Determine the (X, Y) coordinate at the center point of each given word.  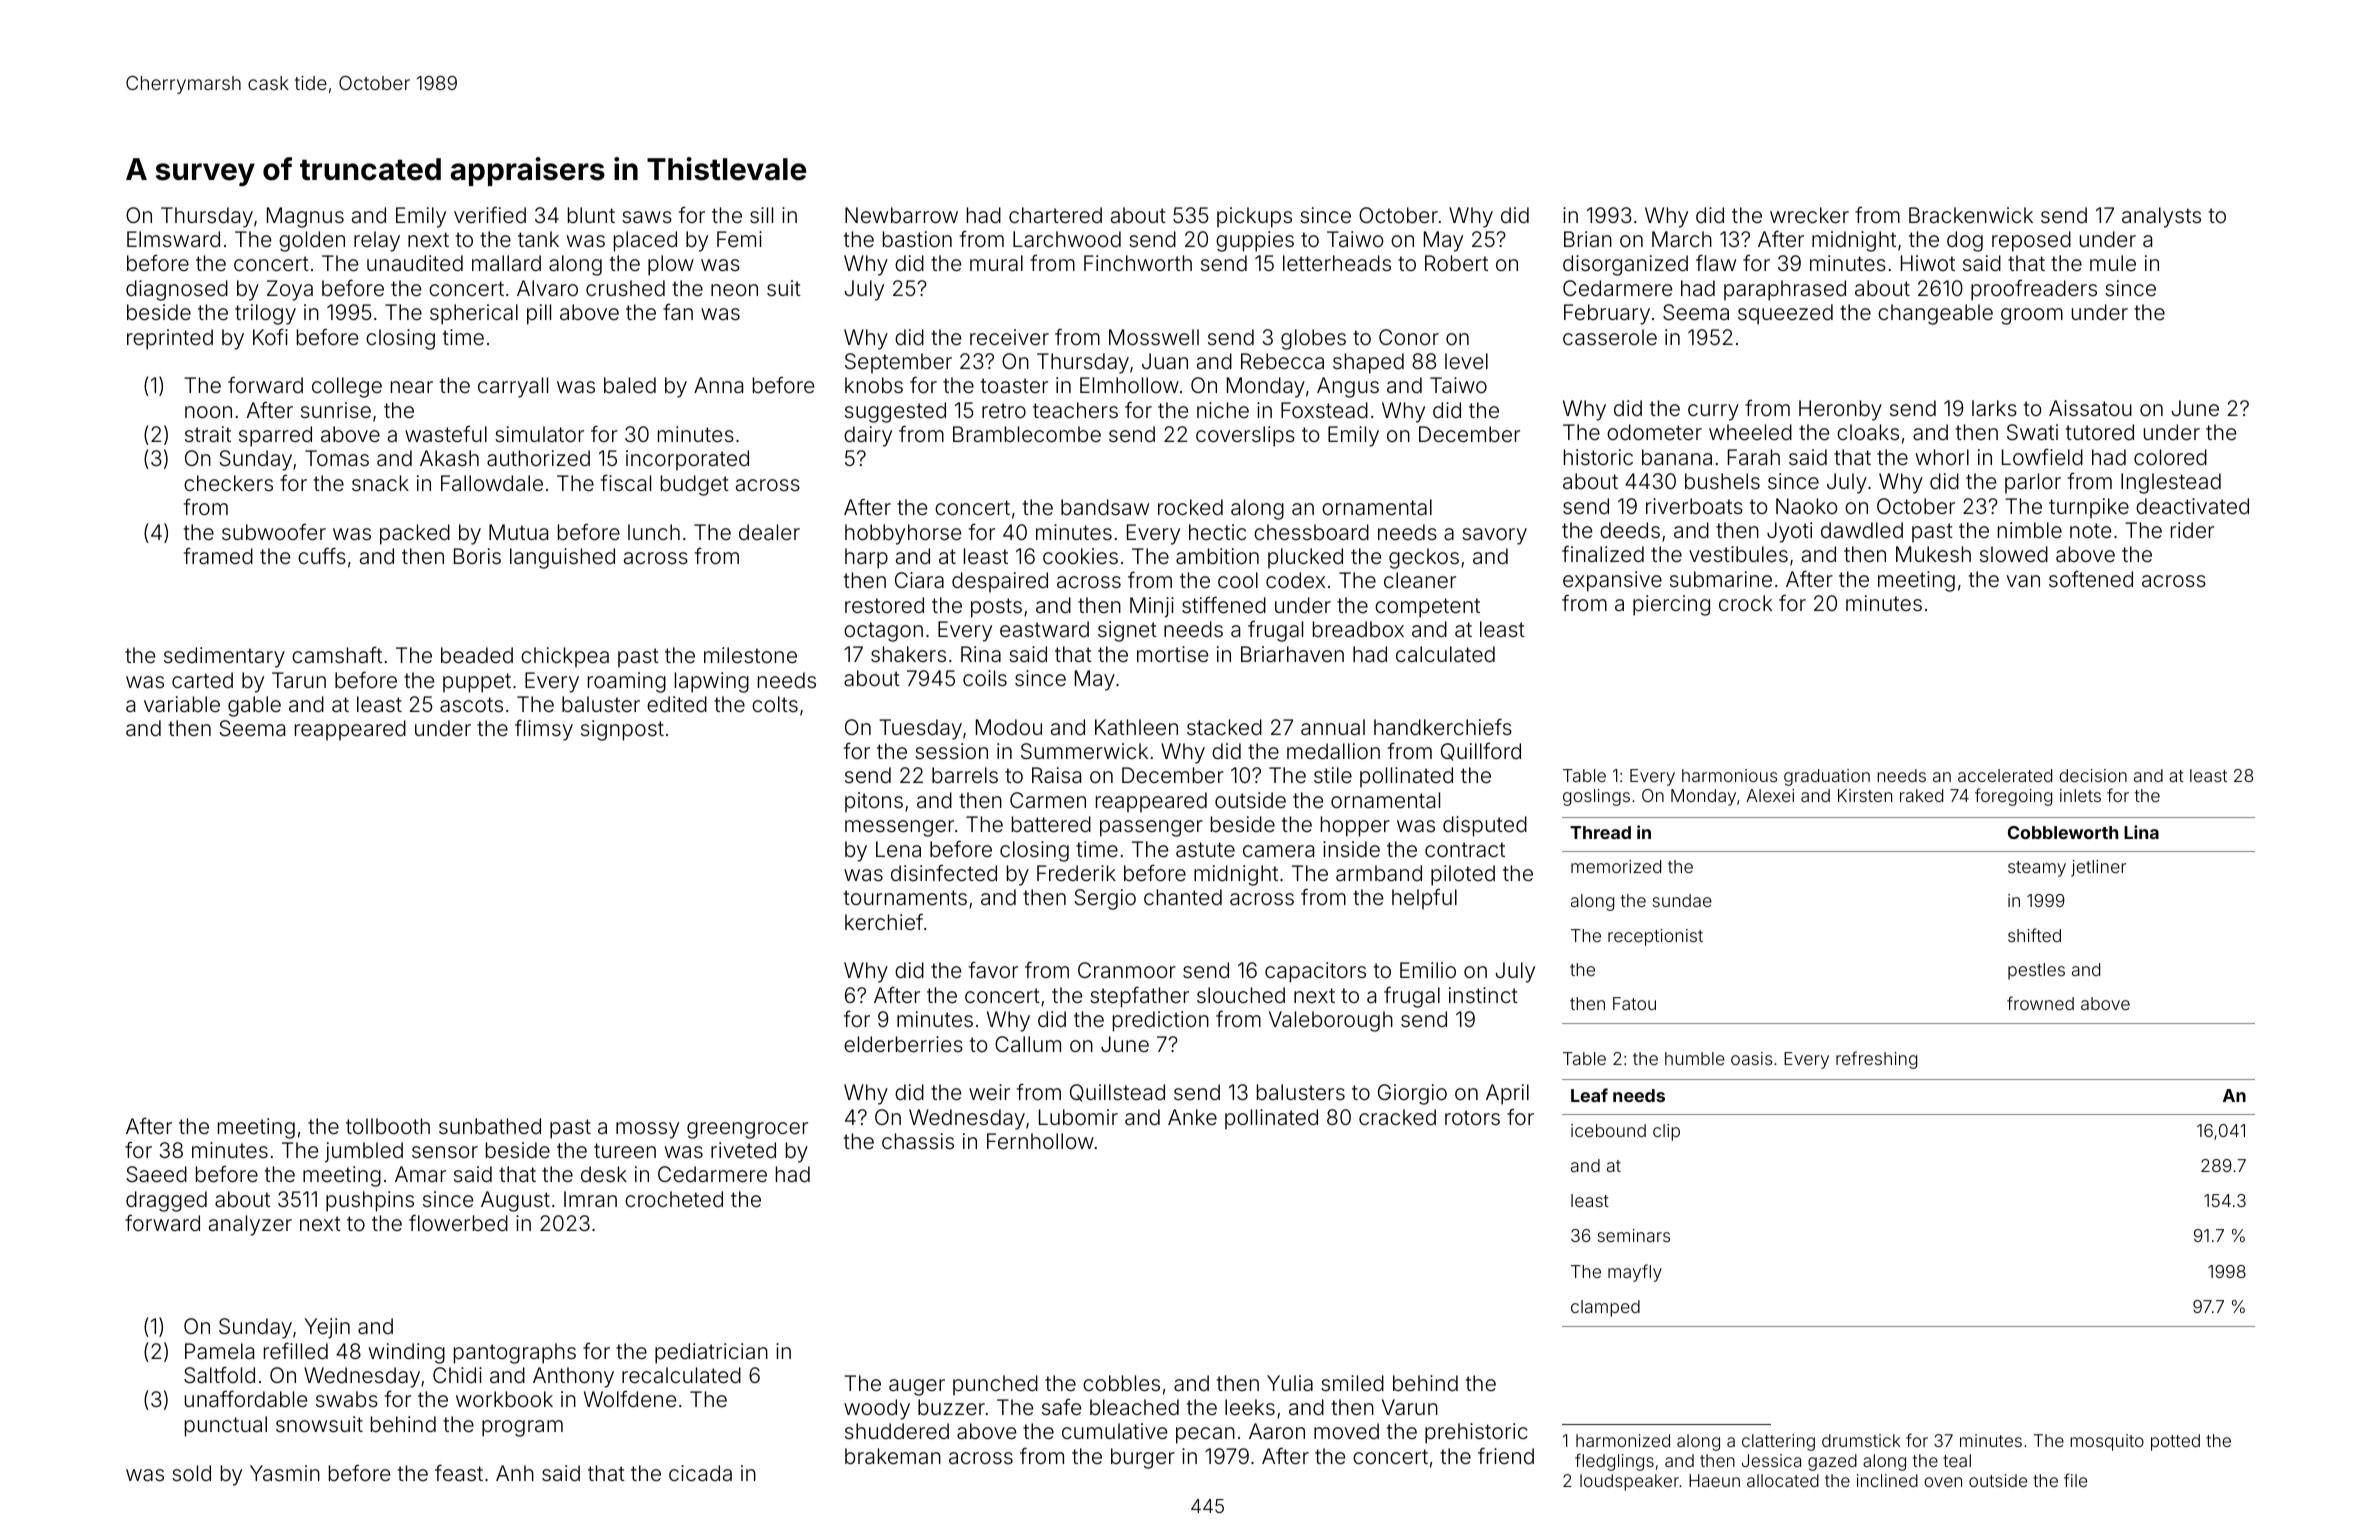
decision (2093, 775)
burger (1143, 1458)
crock (1745, 603)
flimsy (544, 730)
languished (562, 558)
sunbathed (490, 1126)
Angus (1348, 387)
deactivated (2192, 506)
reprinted (170, 339)
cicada (700, 1473)
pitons (874, 802)
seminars (1634, 1235)
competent (1427, 608)
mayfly (1635, 1273)
